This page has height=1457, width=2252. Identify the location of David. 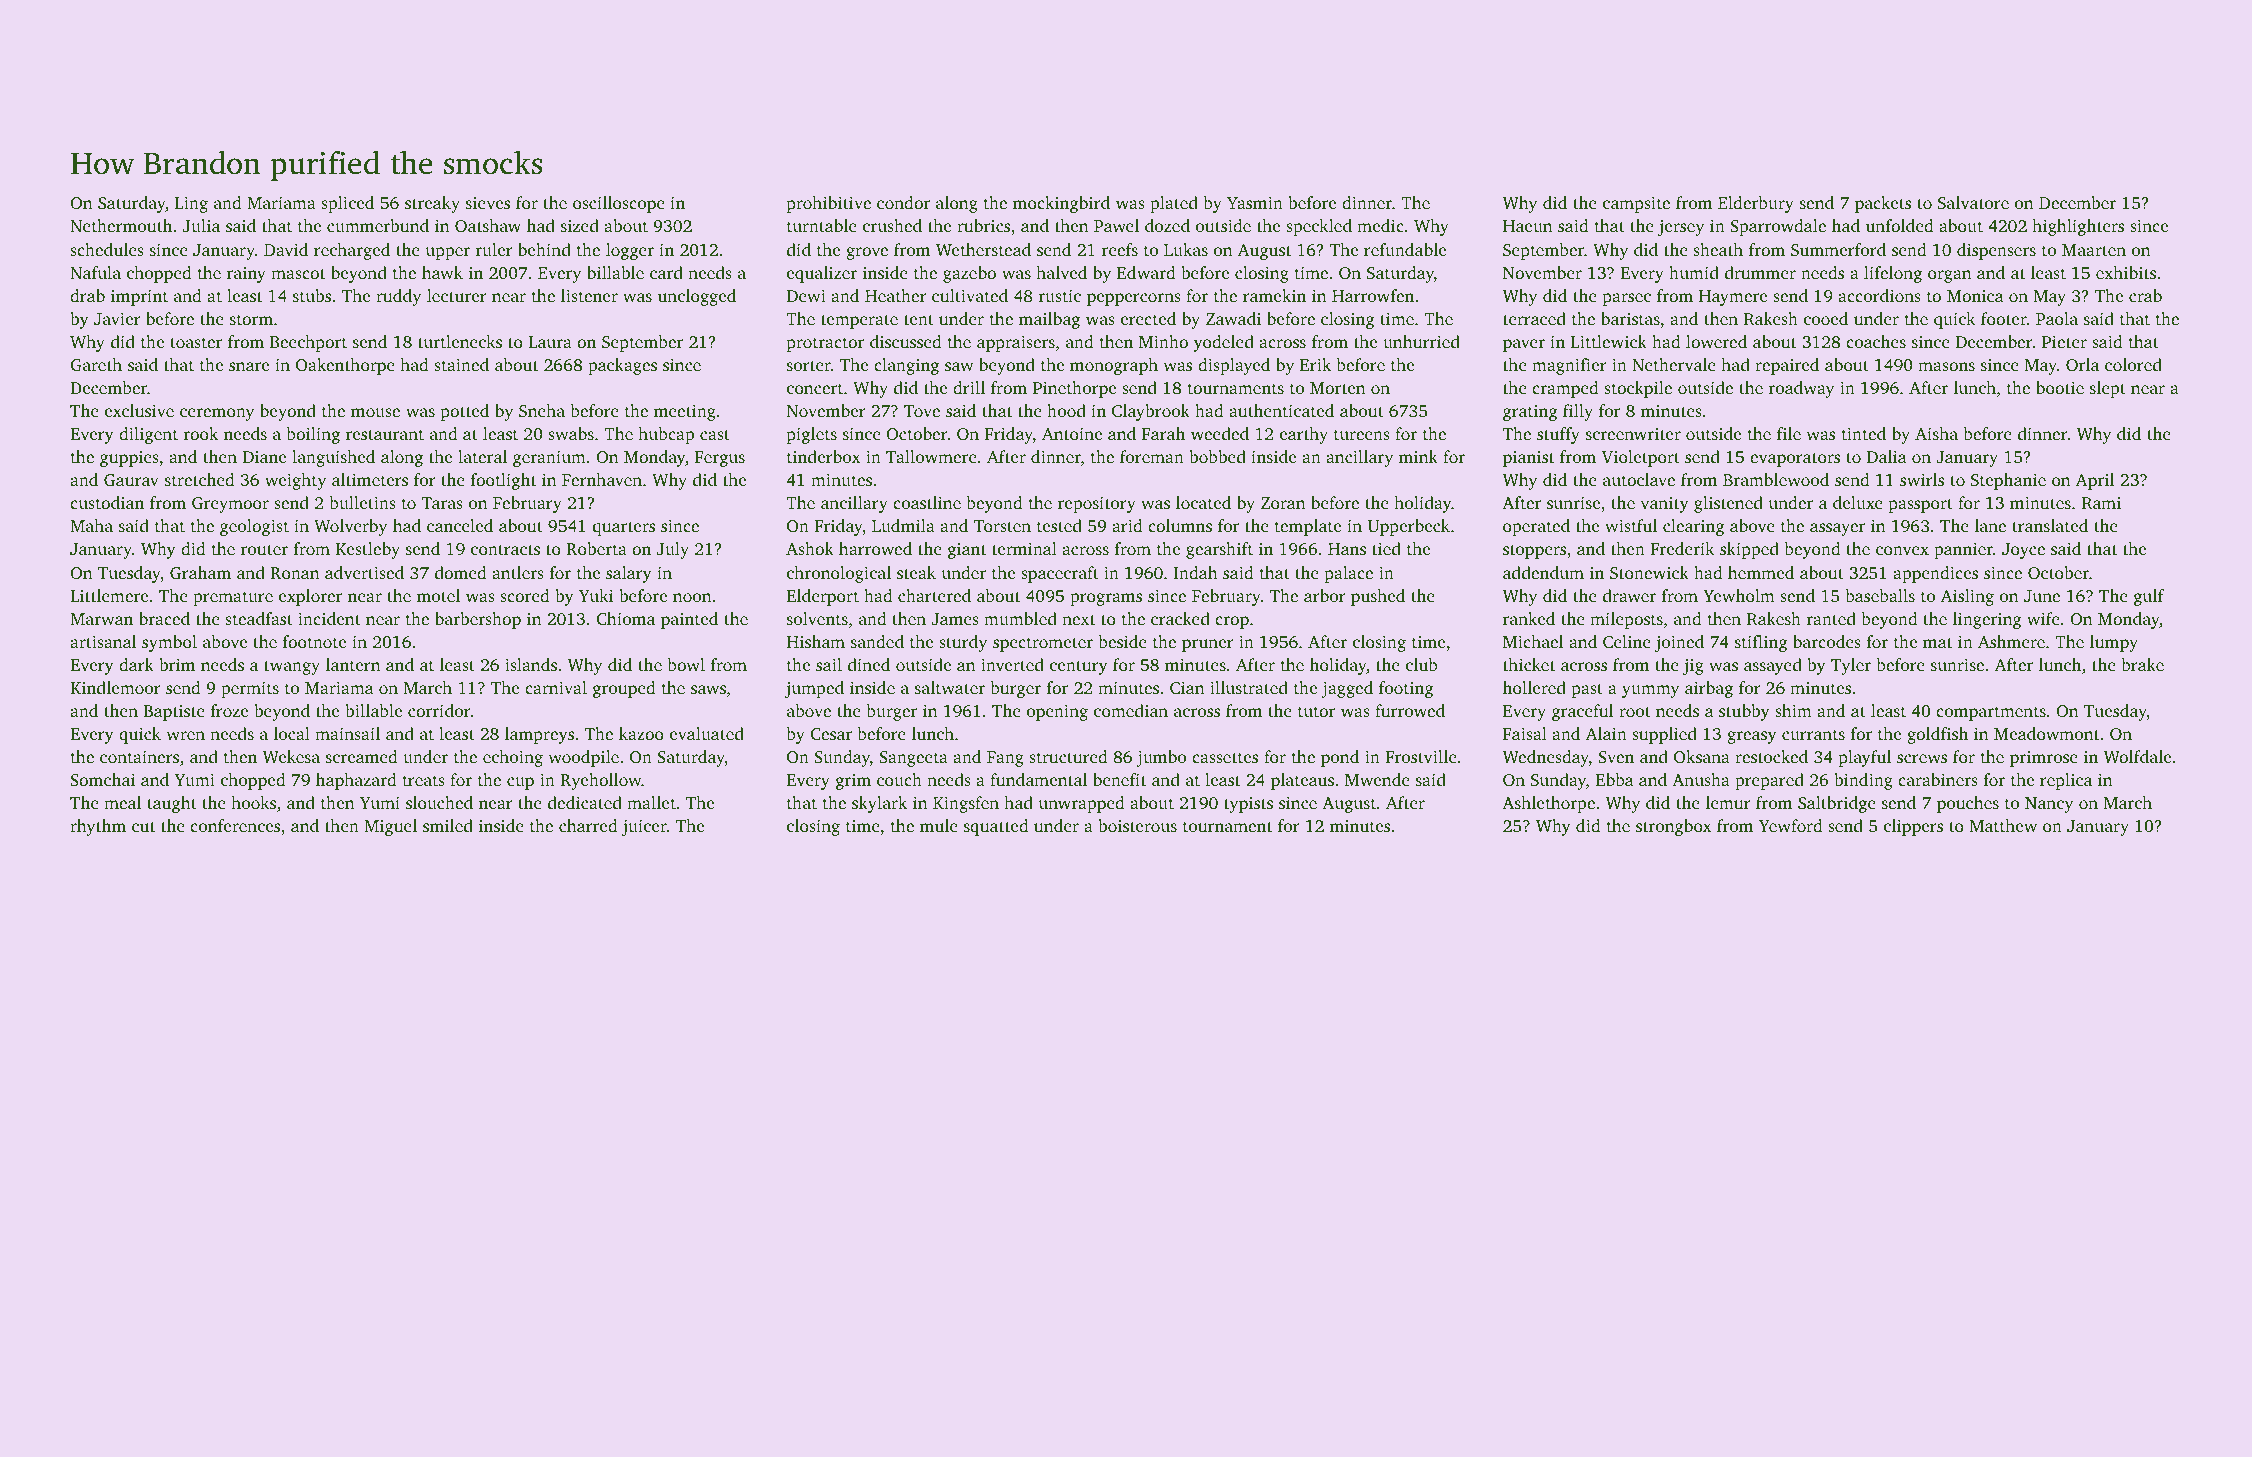
(286, 249).
